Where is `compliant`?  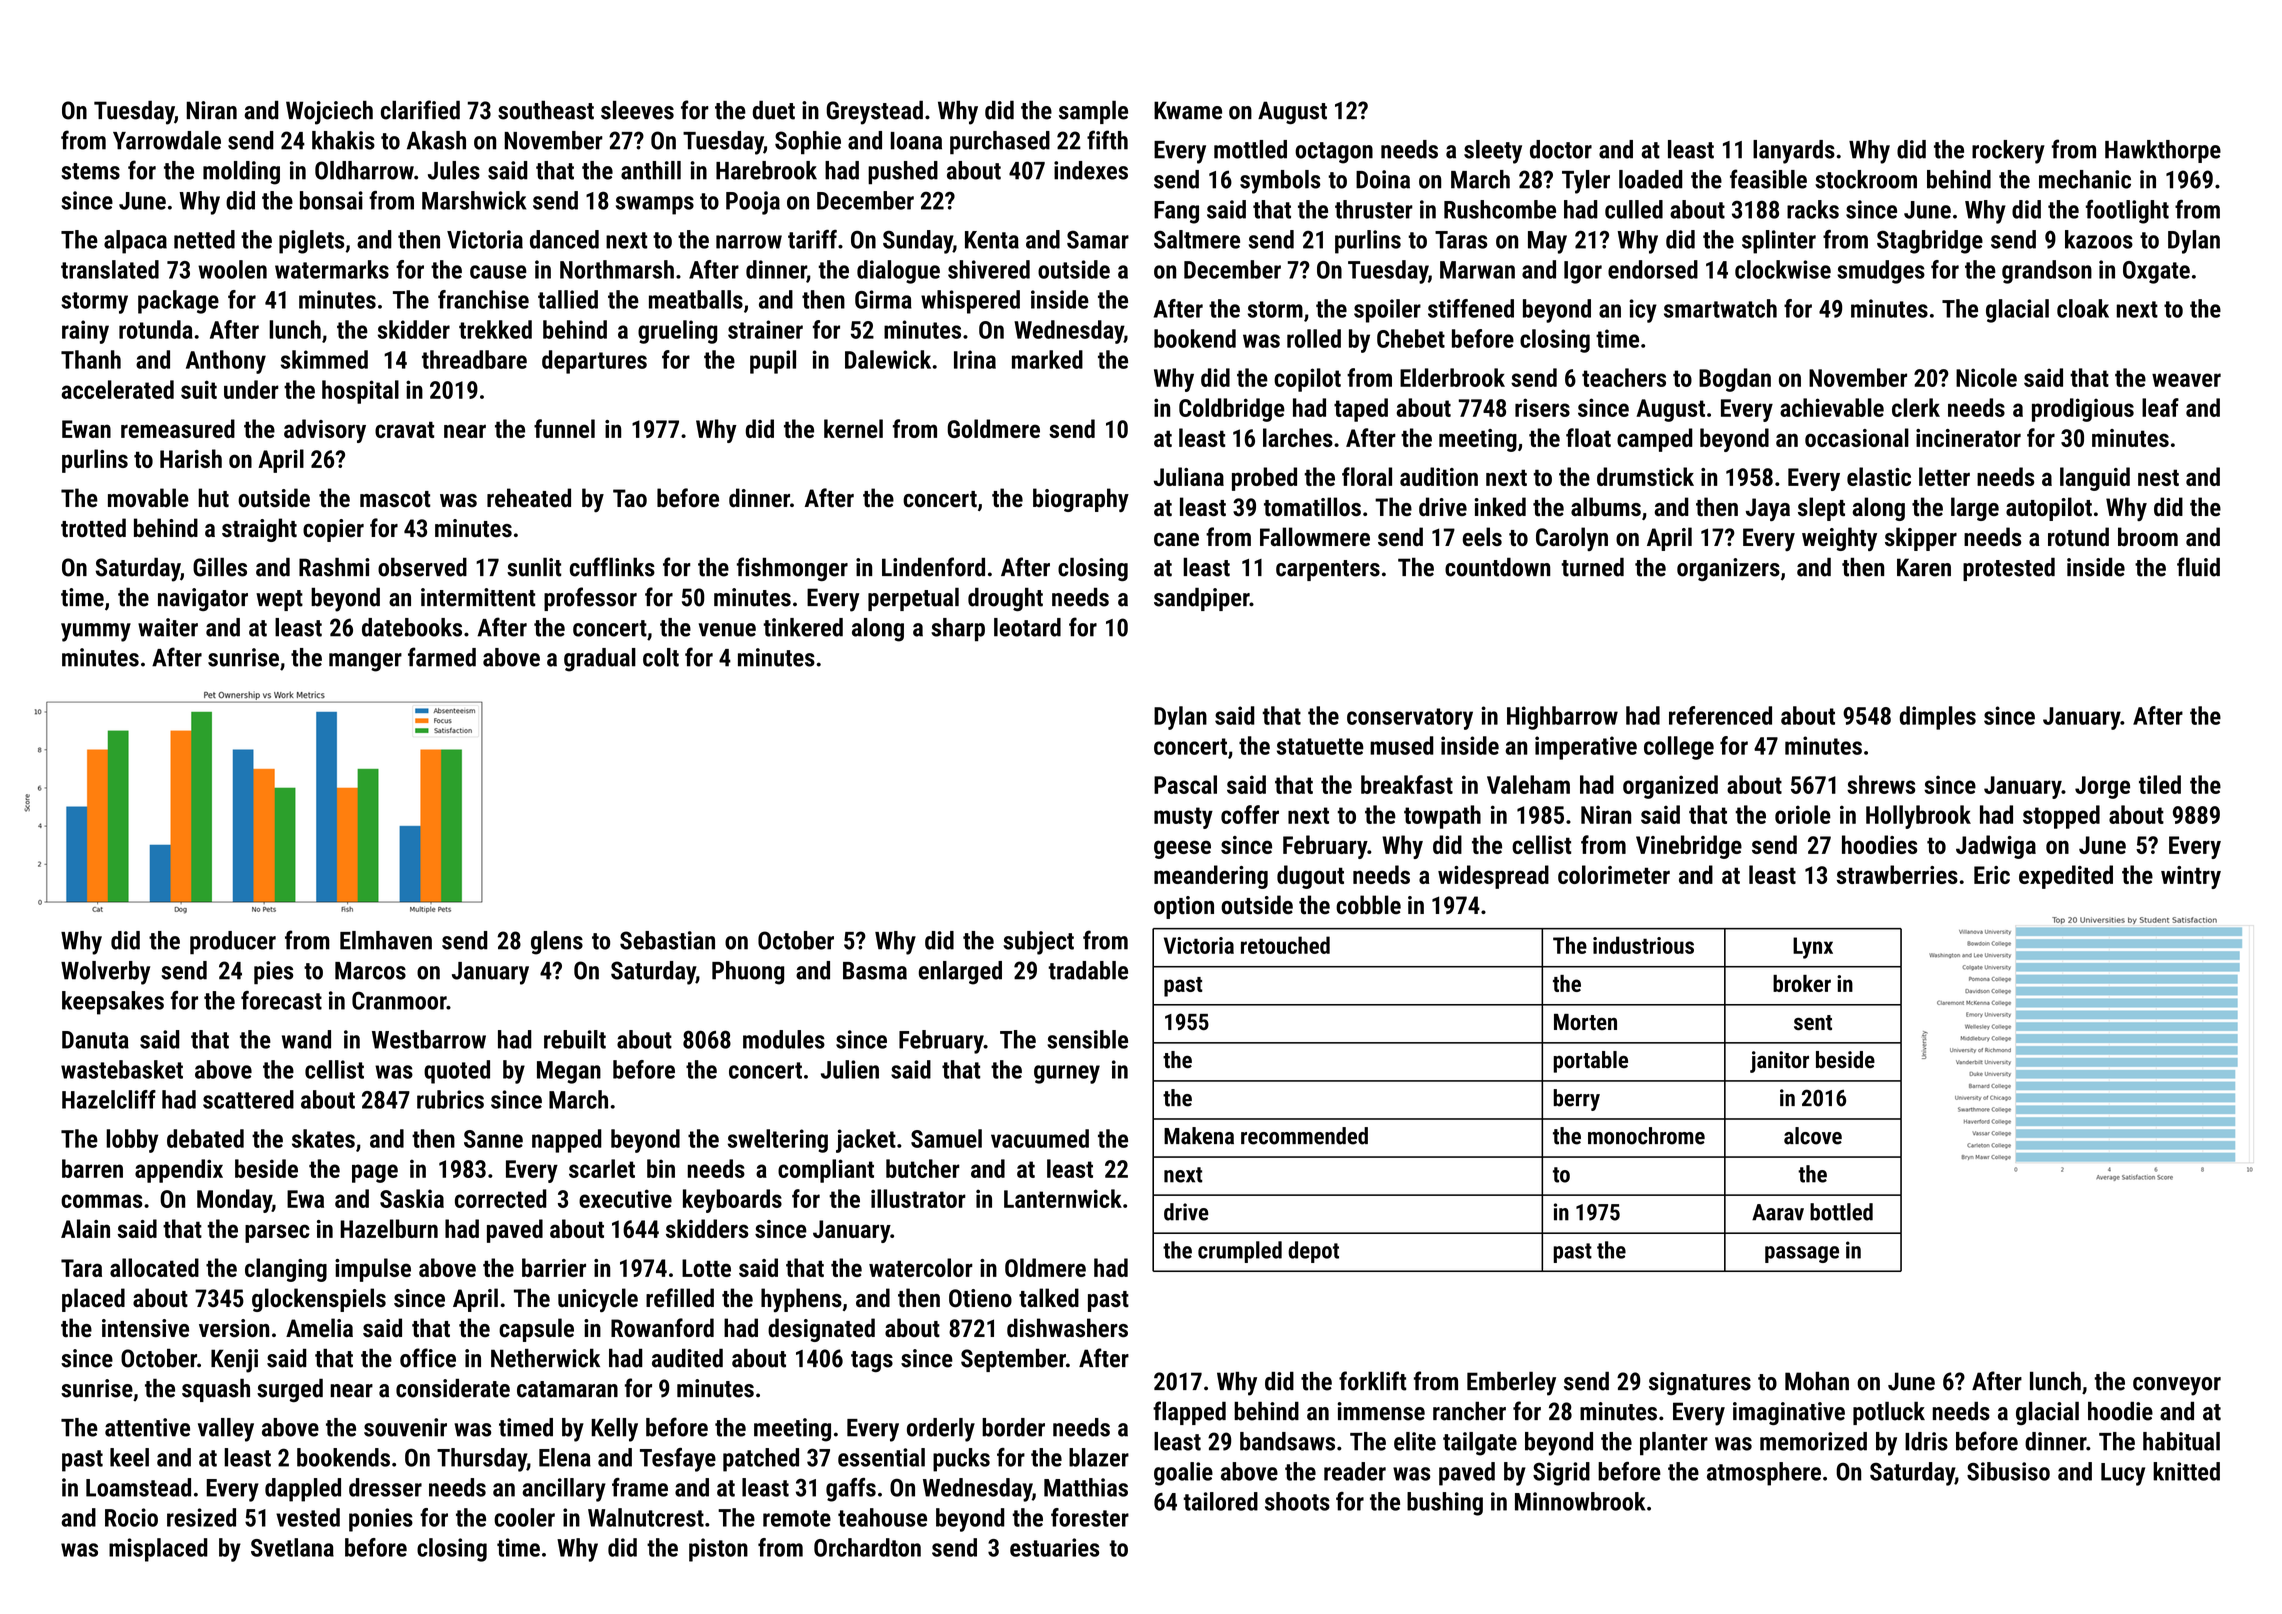
compliant is located at coordinates (826, 1171).
